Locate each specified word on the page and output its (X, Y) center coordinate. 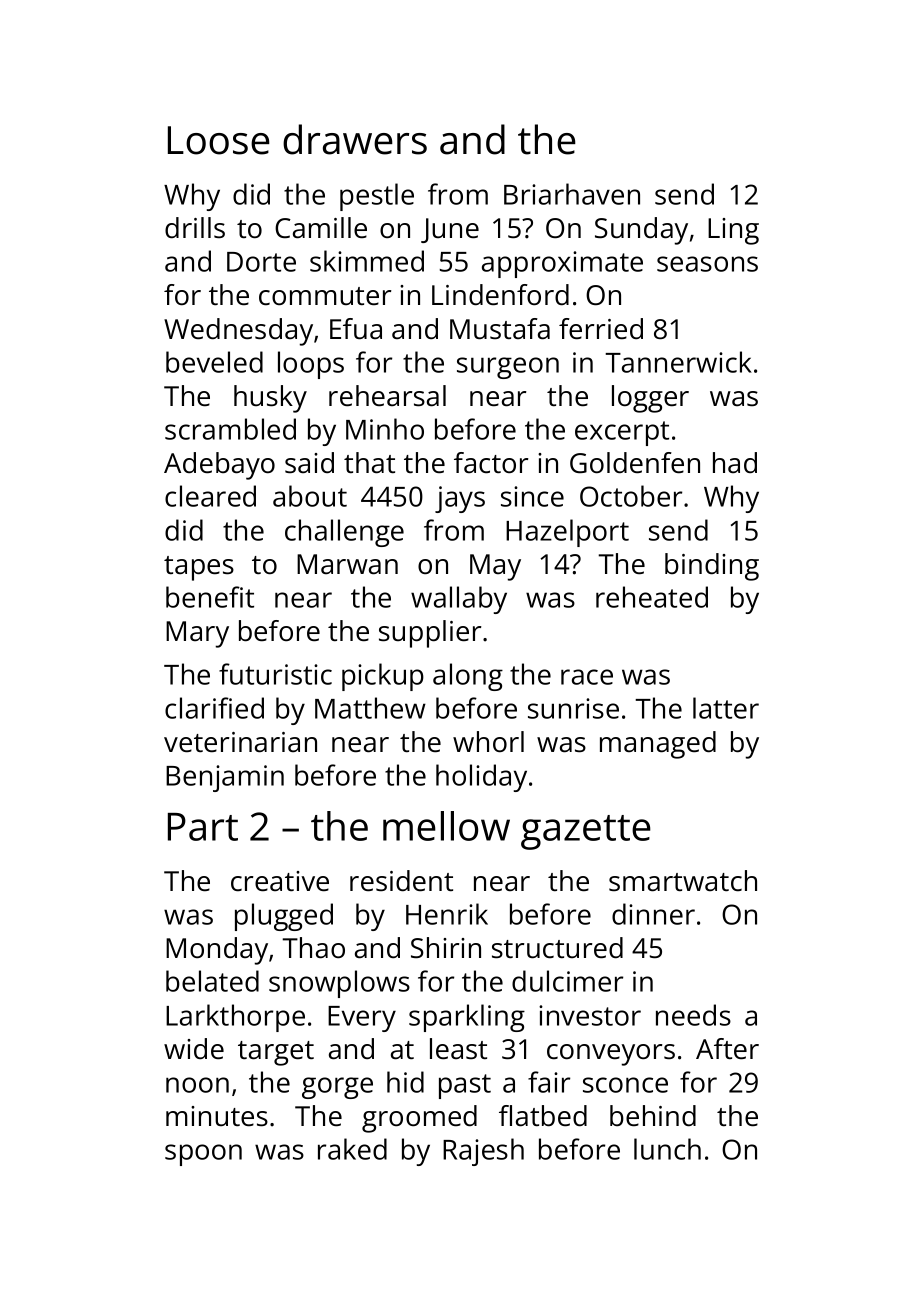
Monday (217, 951)
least (458, 1048)
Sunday (641, 231)
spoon (203, 1155)
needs (693, 1015)
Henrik (447, 914)
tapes (199, 568)
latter (726, 708)
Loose (219, 140)
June (450, 230)
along (468, 677)
